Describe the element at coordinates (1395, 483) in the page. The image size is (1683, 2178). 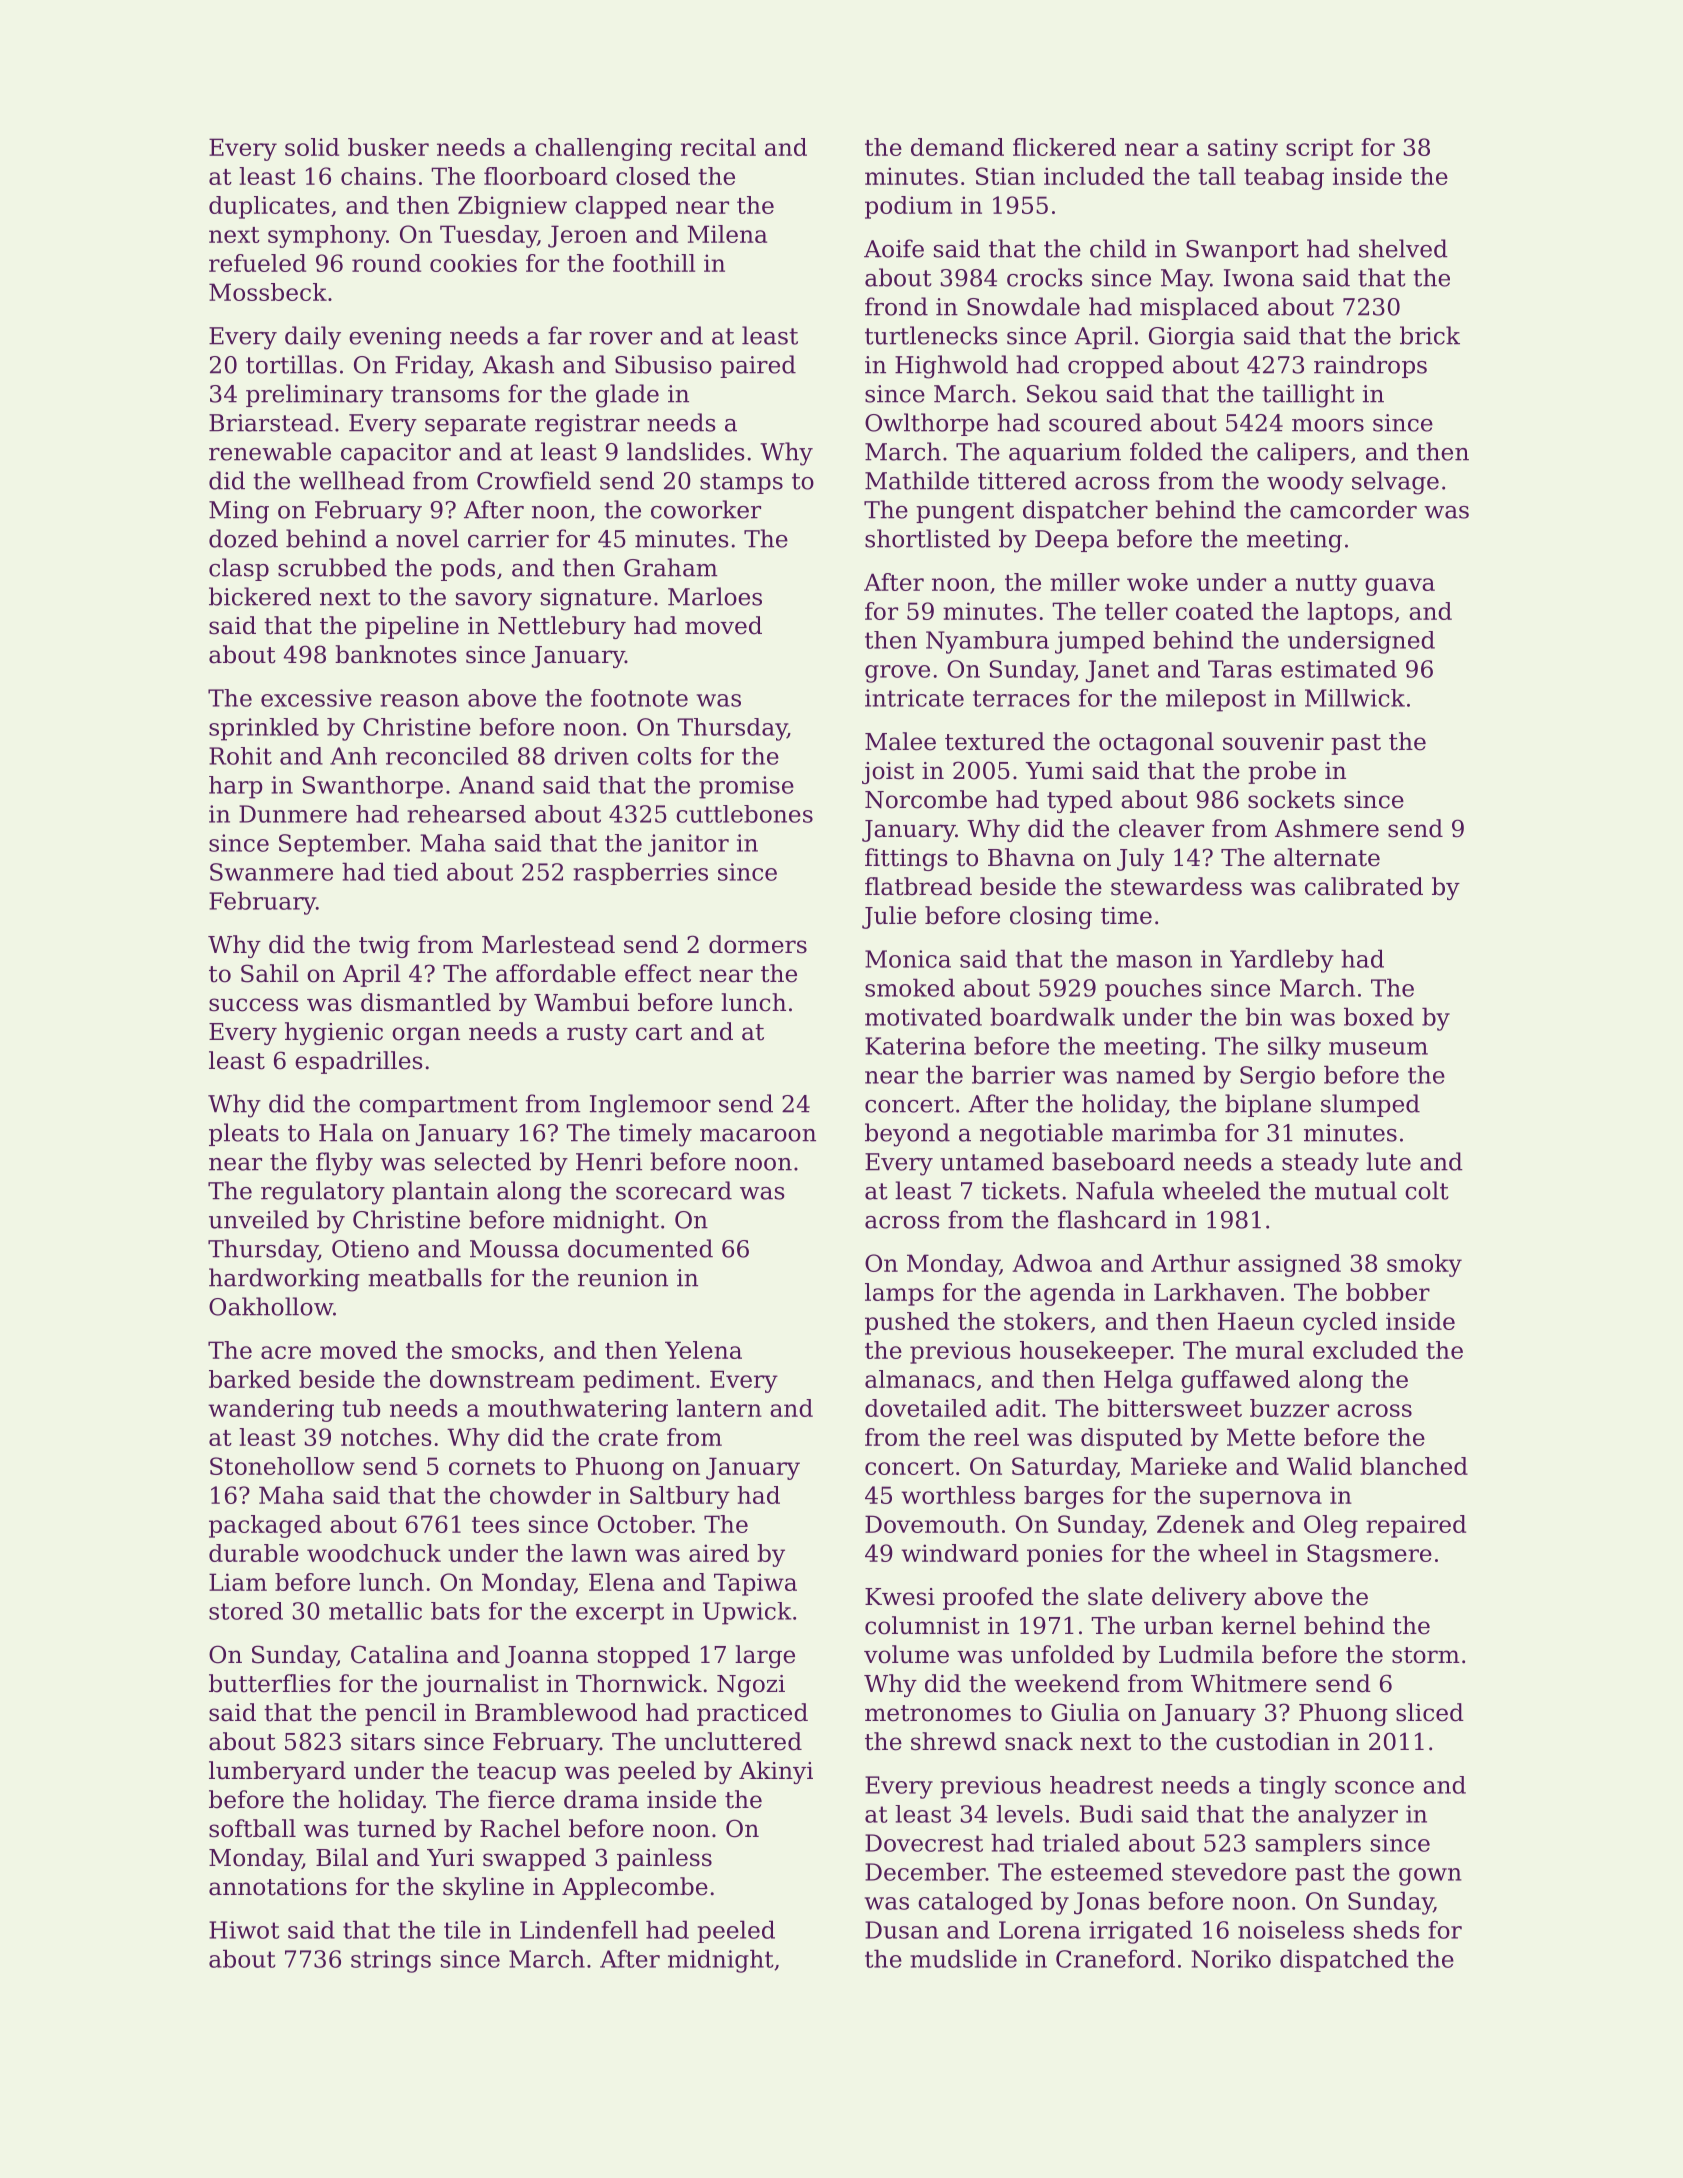
I see `selvage` at that location.
